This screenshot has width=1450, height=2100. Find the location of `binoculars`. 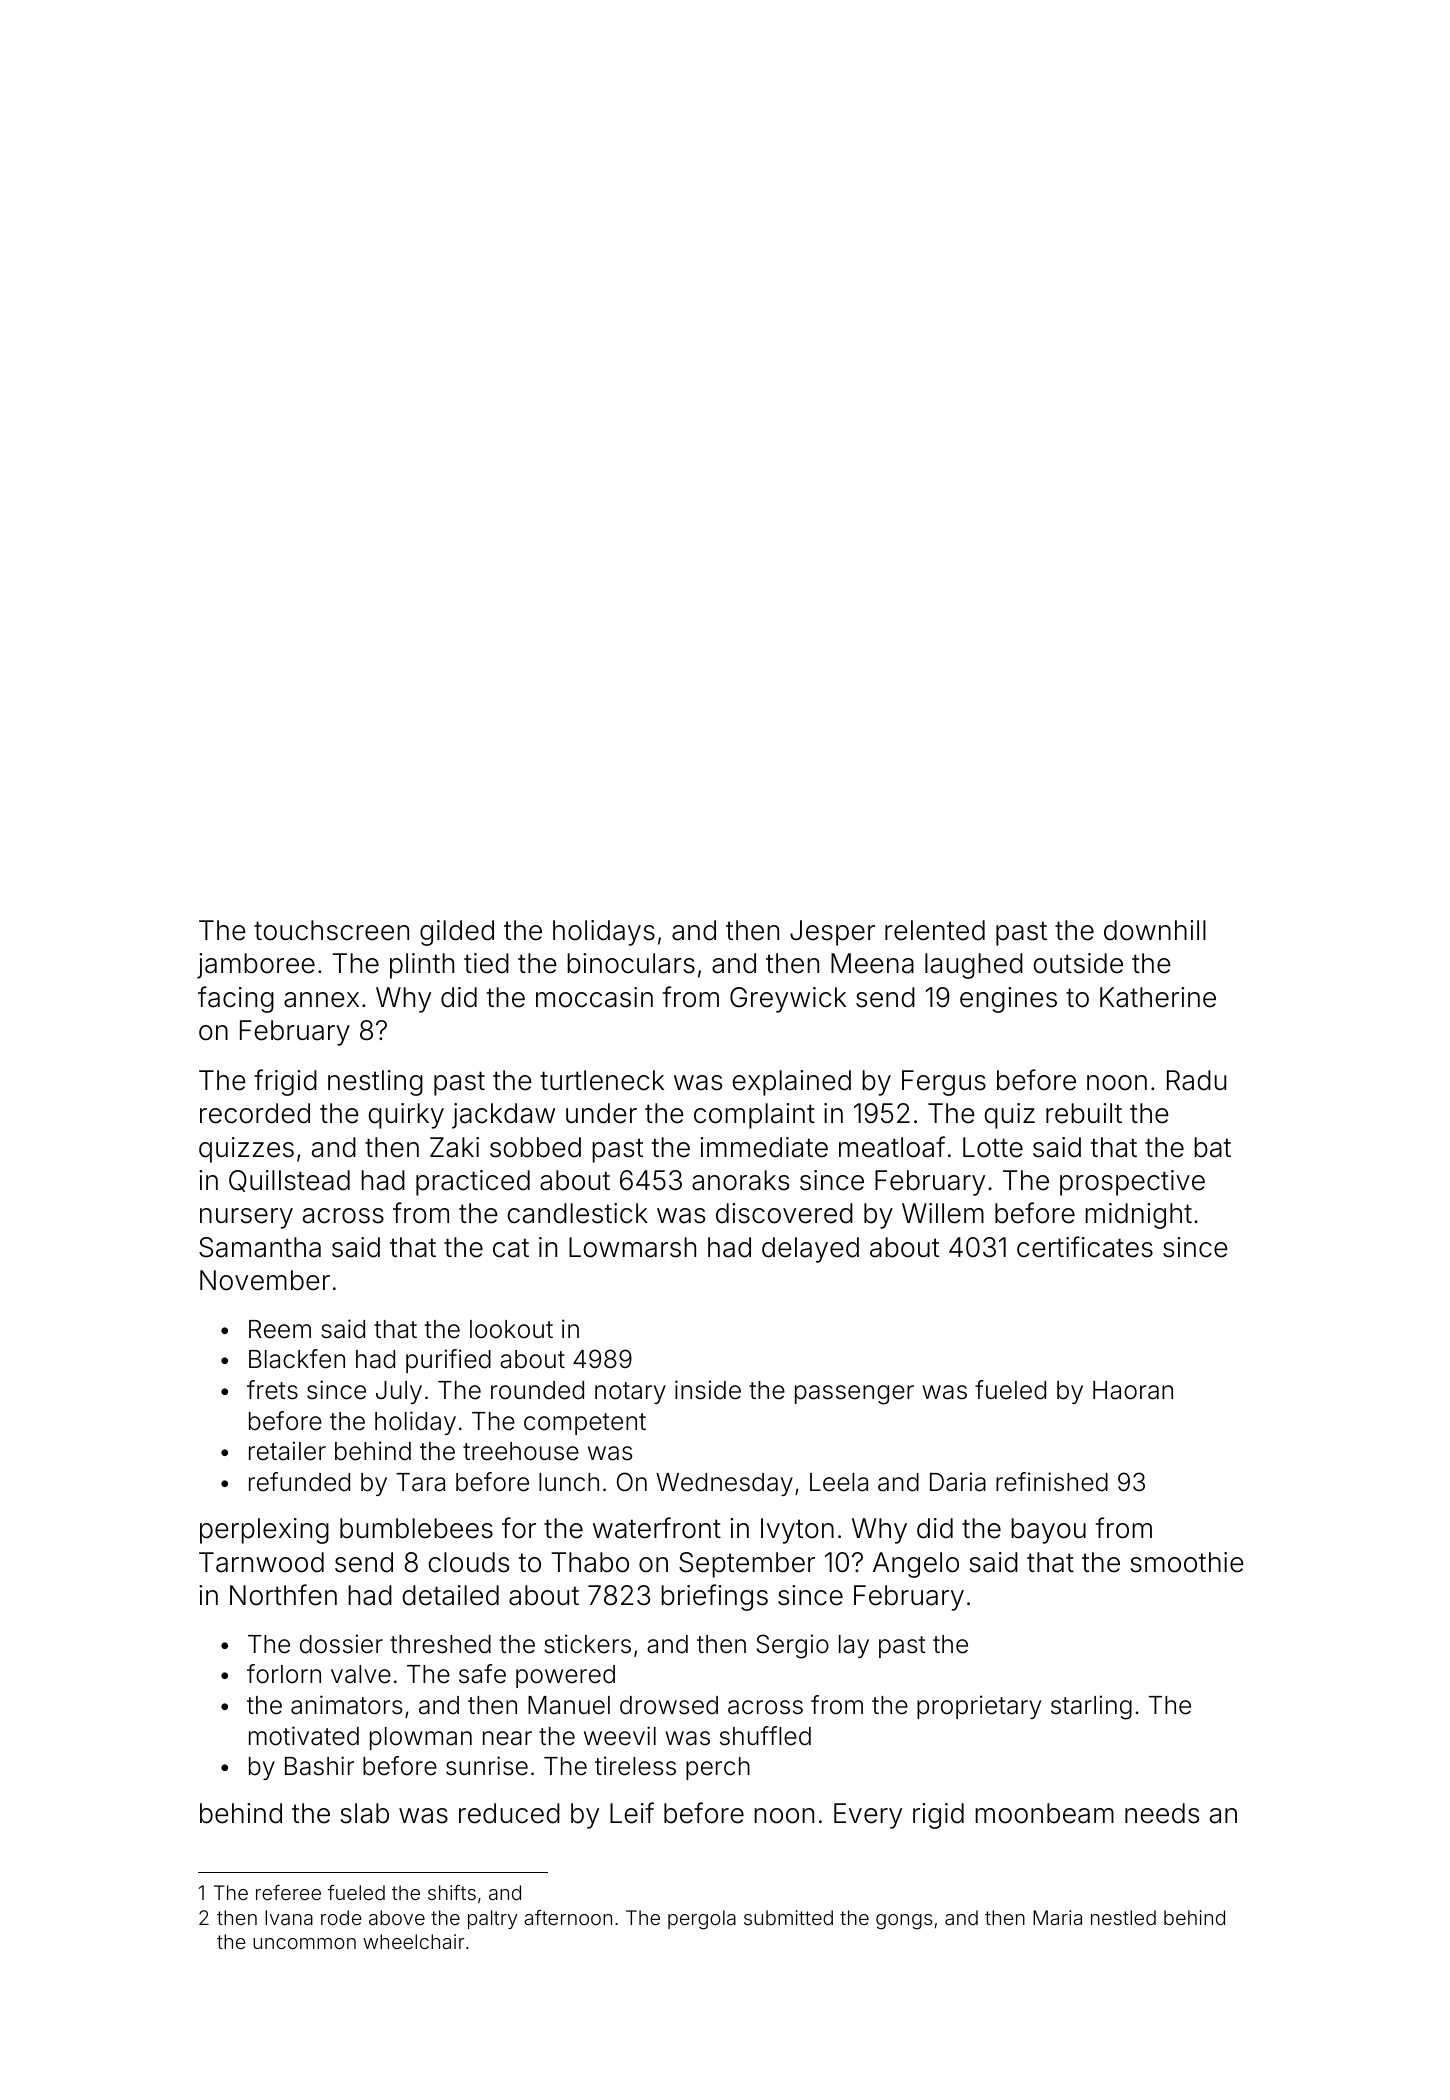

binoculars is located at coordinates (631, 963).
